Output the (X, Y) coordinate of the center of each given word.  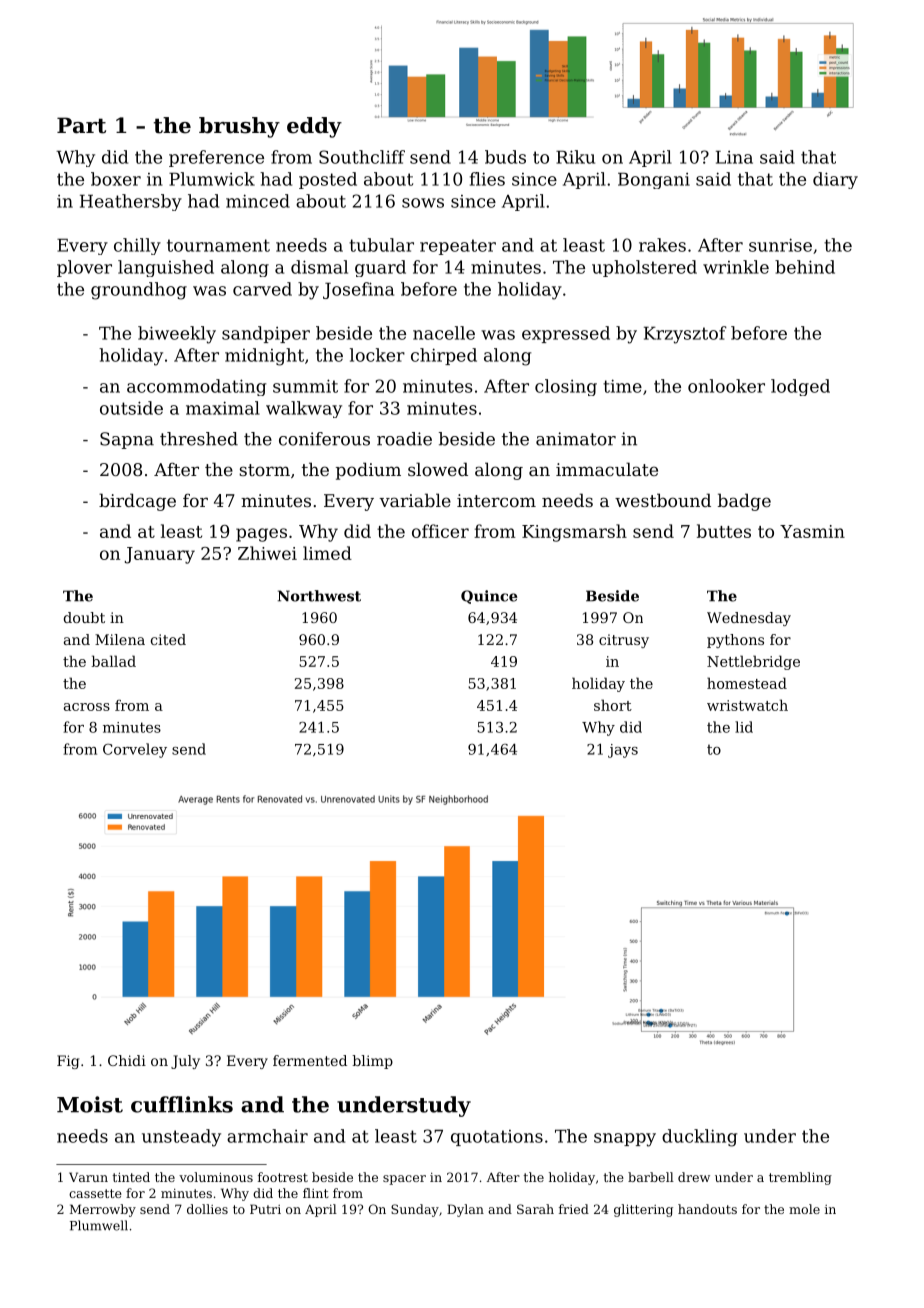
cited (168, 639)
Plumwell (99, 1225)
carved (262, 289)
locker (377, 355)
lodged (800, 387)
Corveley (135, 750)
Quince (489, 597)
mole (804, 1209)
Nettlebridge (753, 662)
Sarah (535, 1209)
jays (623, 751)
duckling (699, 1138)
